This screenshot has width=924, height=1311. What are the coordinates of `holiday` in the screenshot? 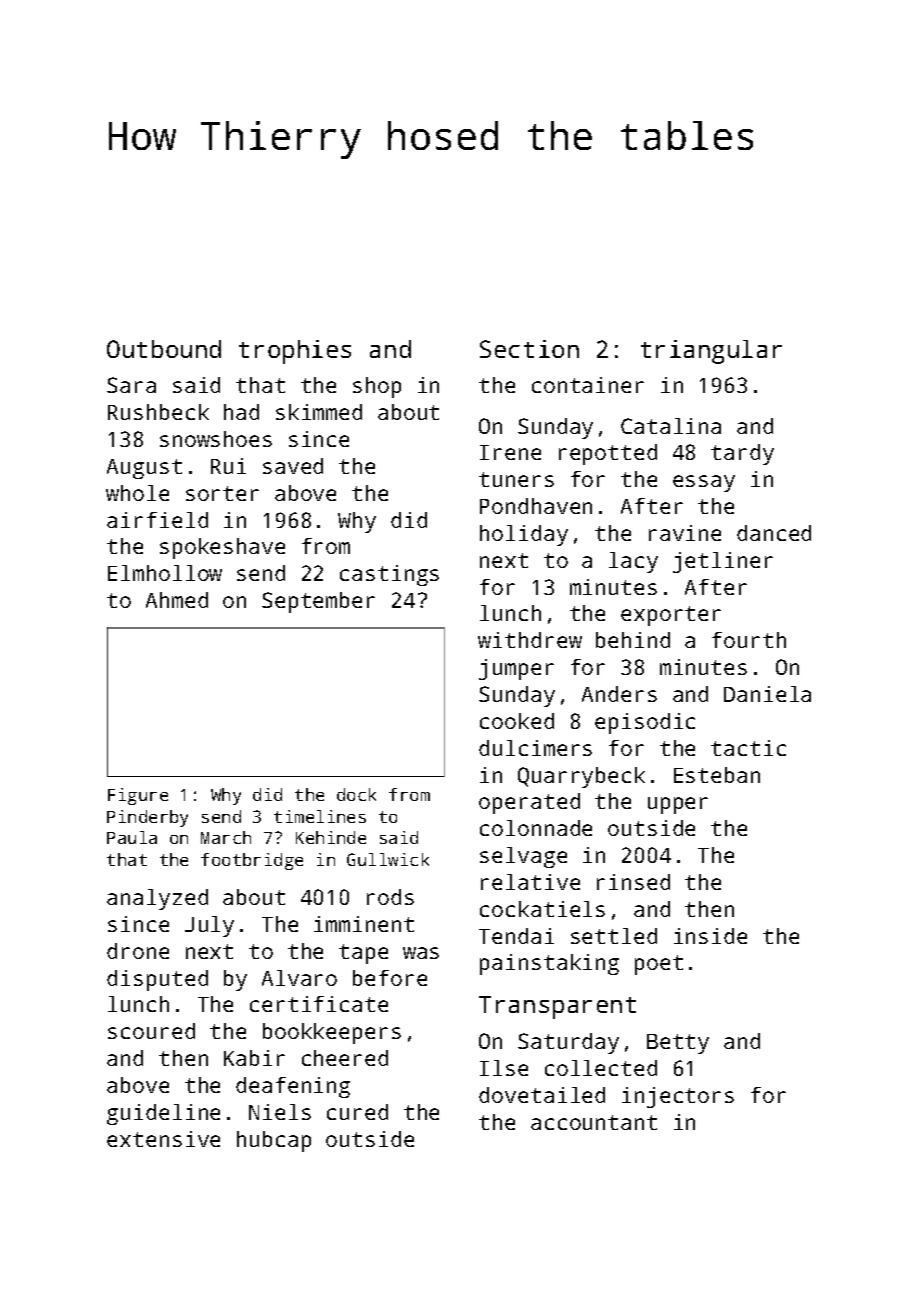 It's located at (524, 535).
